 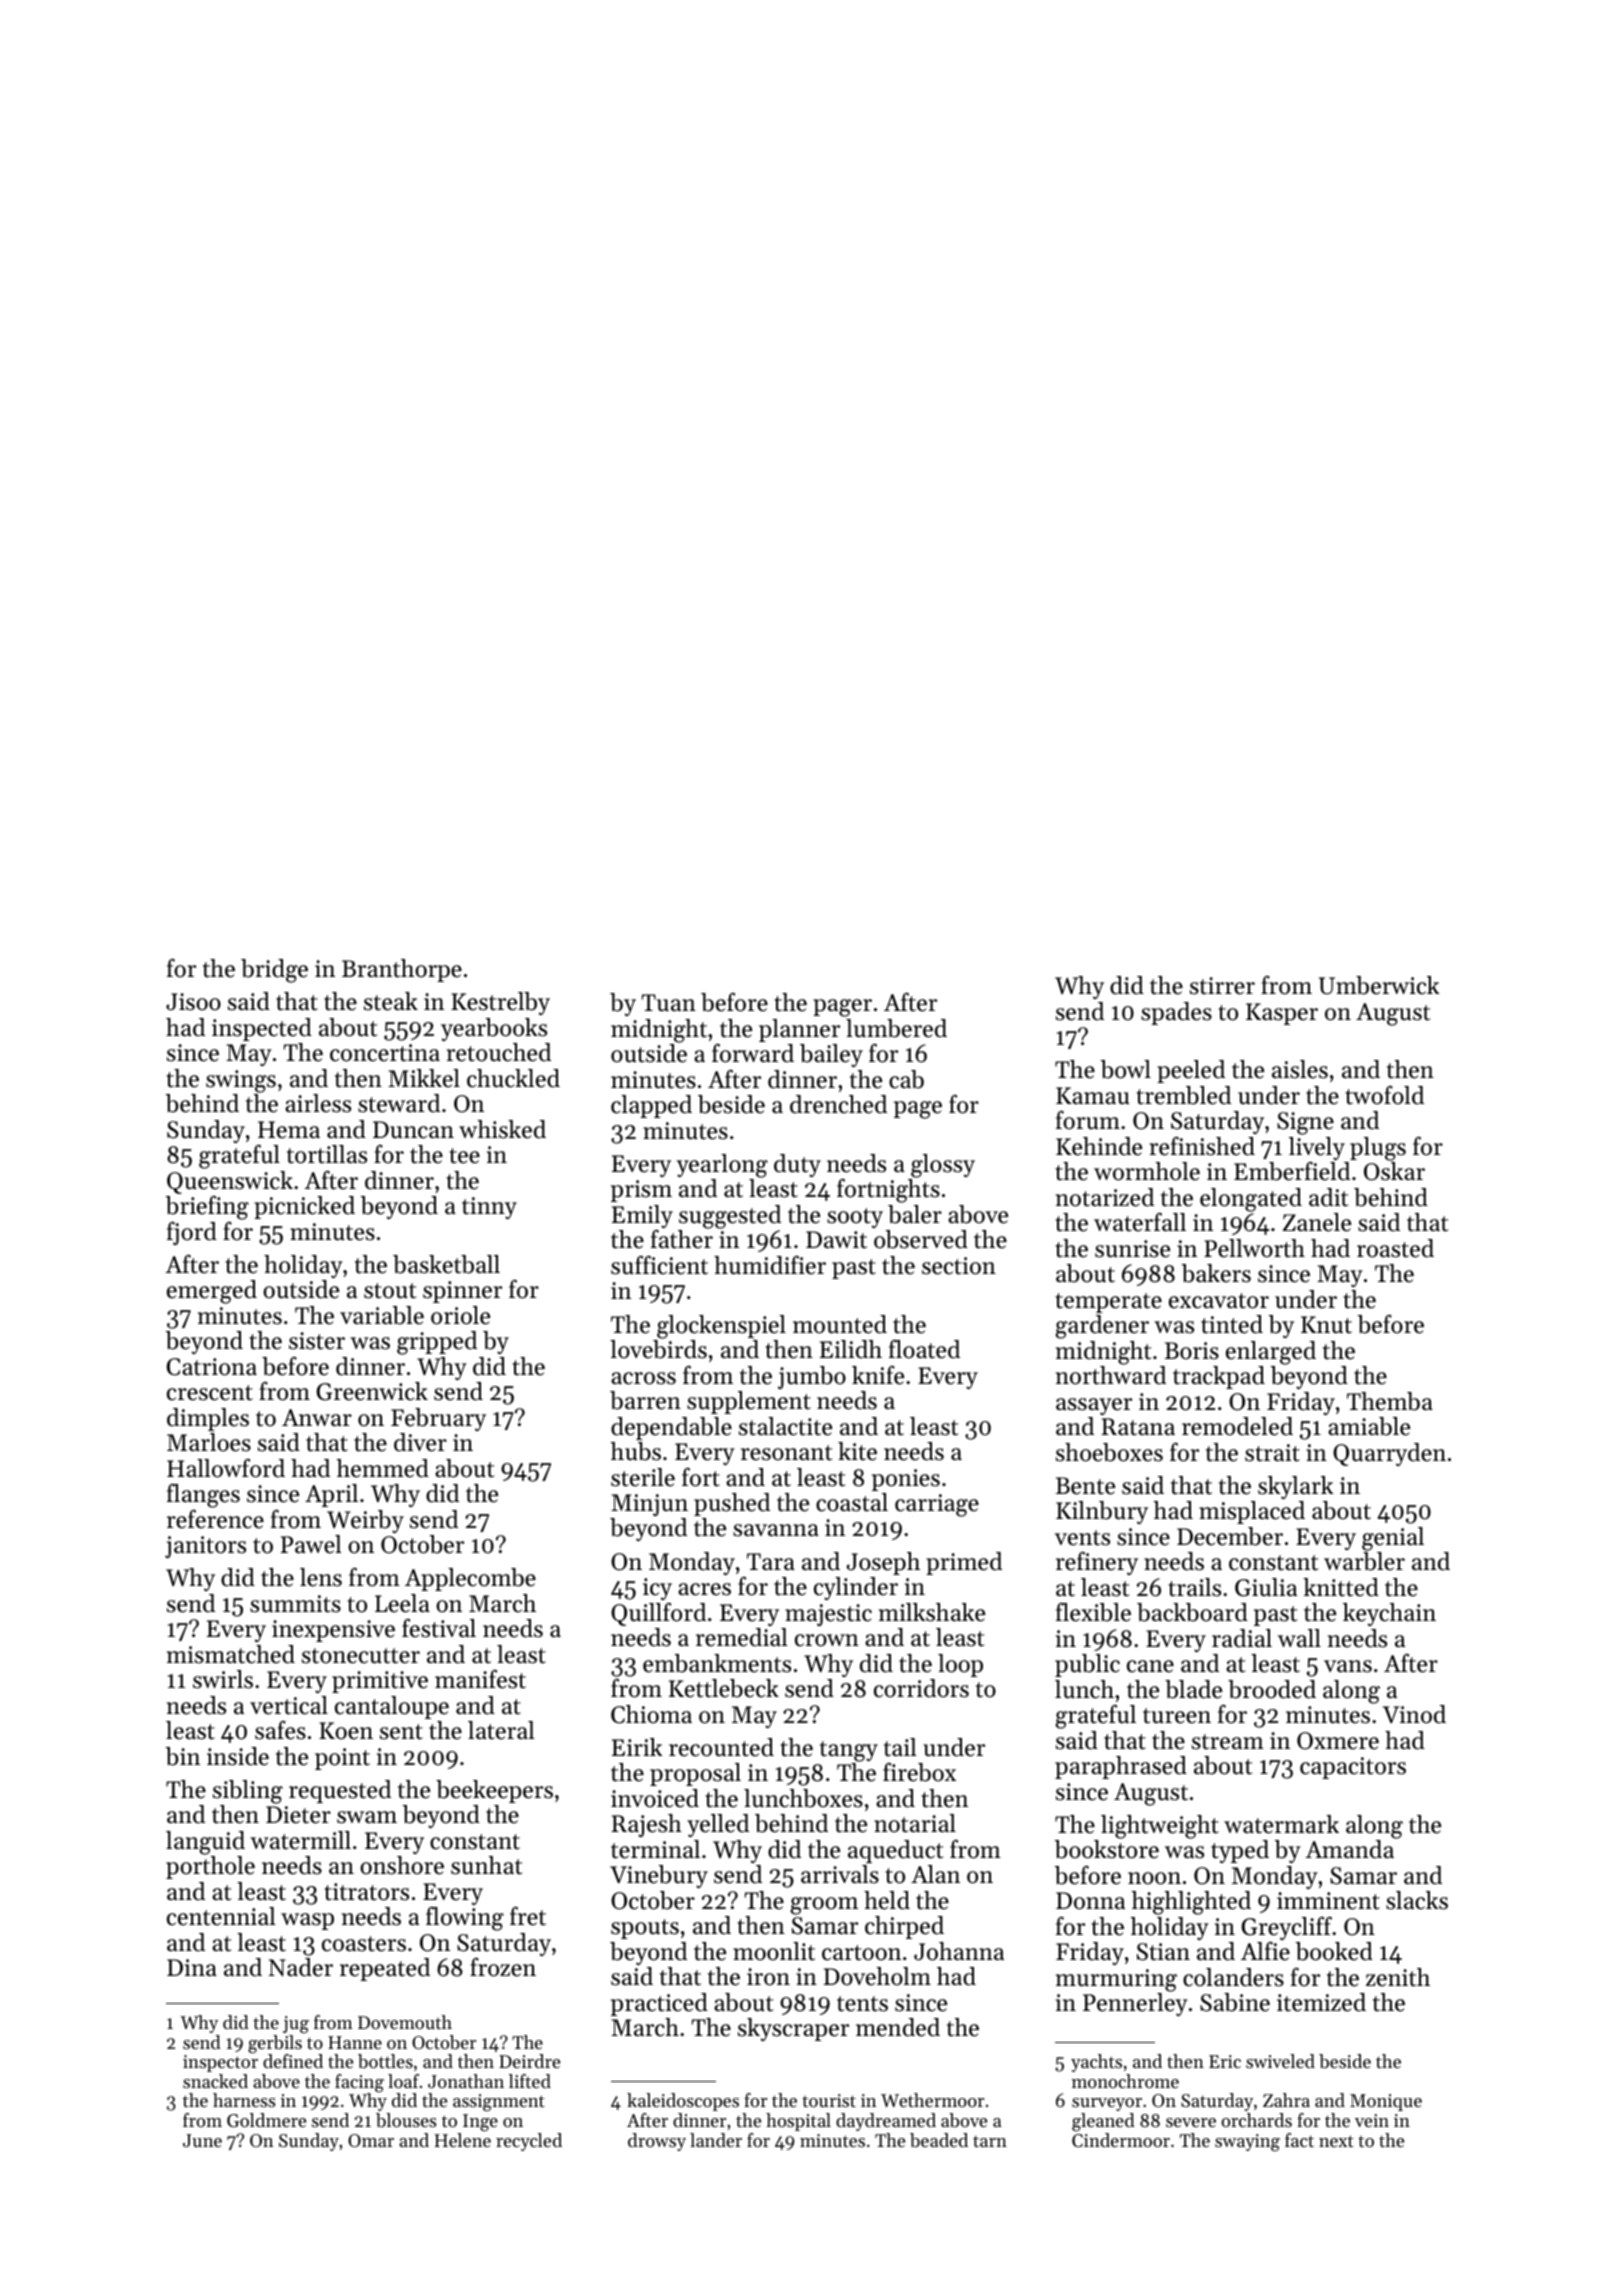 I want to click on manifest, so click(x=480, y=1679).
